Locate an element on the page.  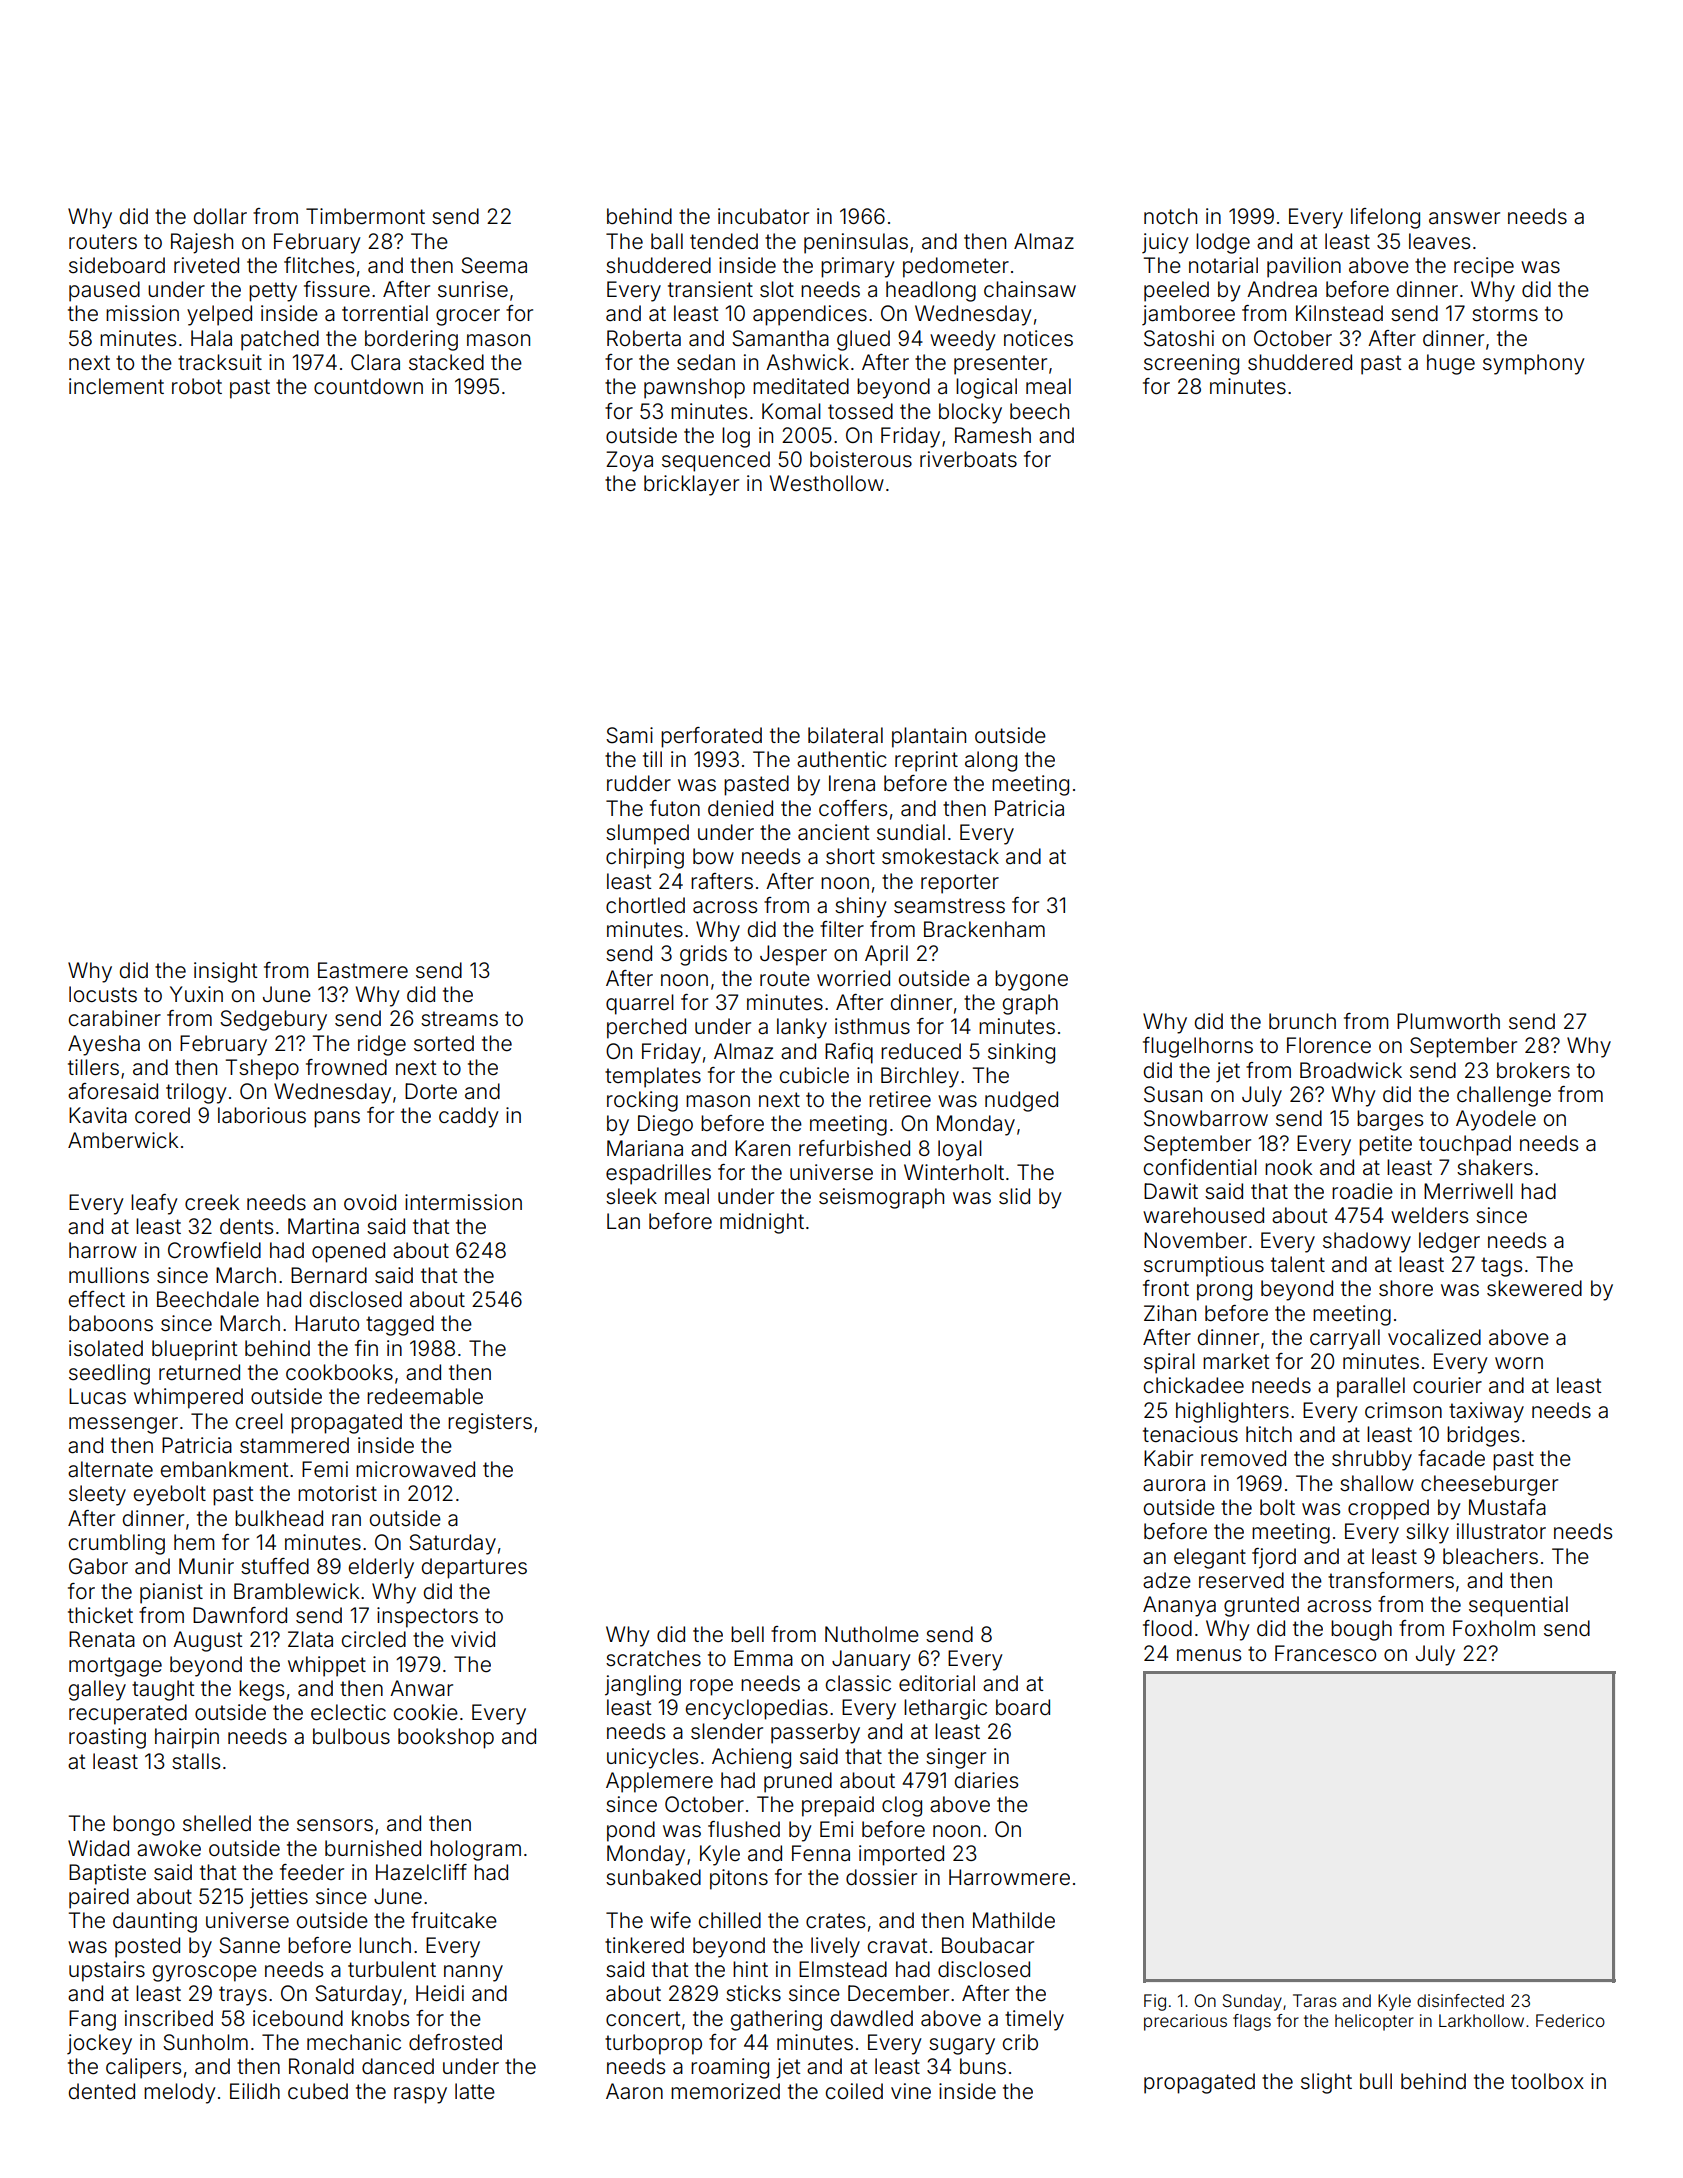
midnight is located at coordinates (762, 1223).
